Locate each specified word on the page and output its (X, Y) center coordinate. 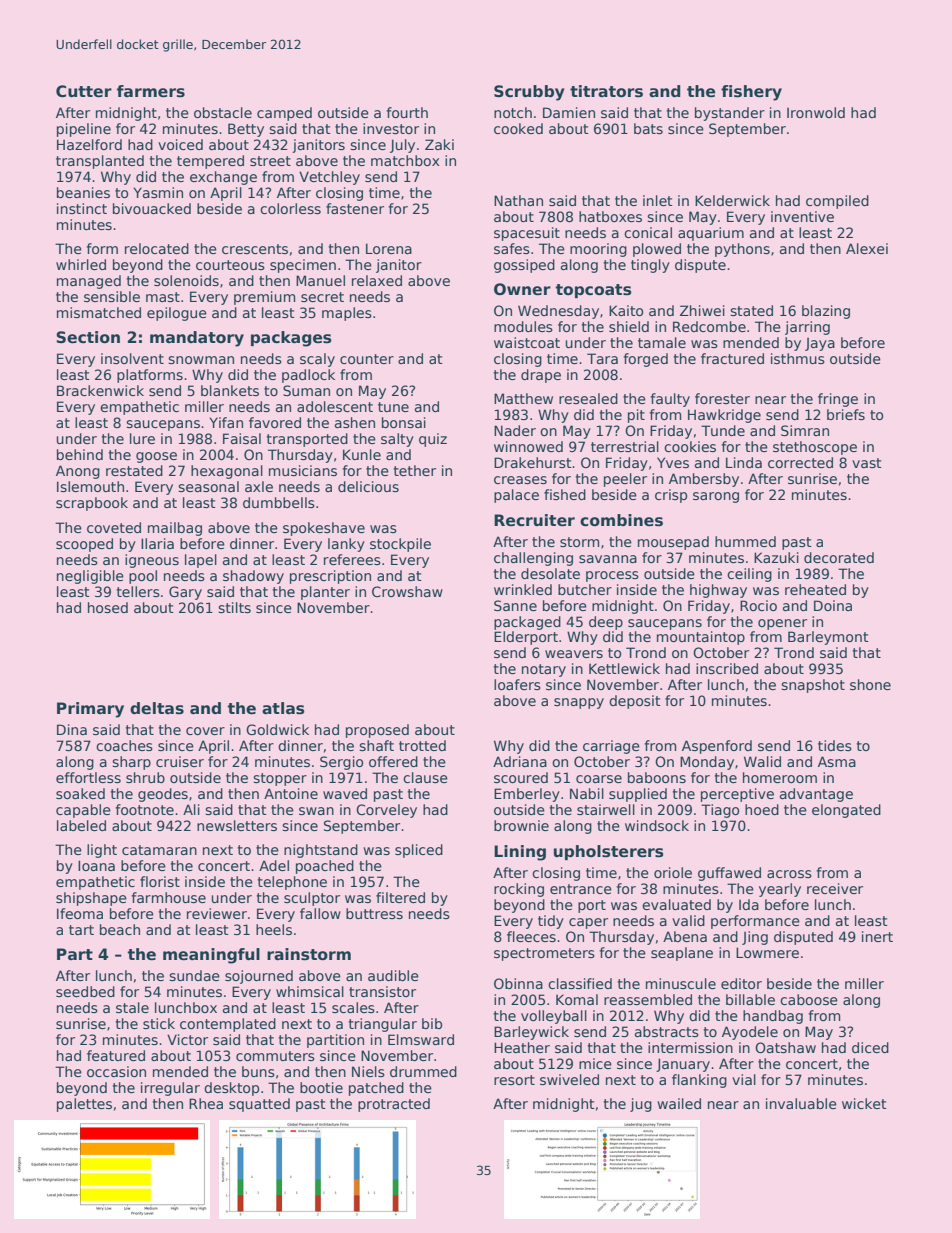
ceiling (749, 575)
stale (132, 1007)
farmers (151, 91)
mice (595, 1063)
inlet (658, 200)
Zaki (439, 144)
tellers (138, 591)
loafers (517, 684)
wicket (864, 1103)
